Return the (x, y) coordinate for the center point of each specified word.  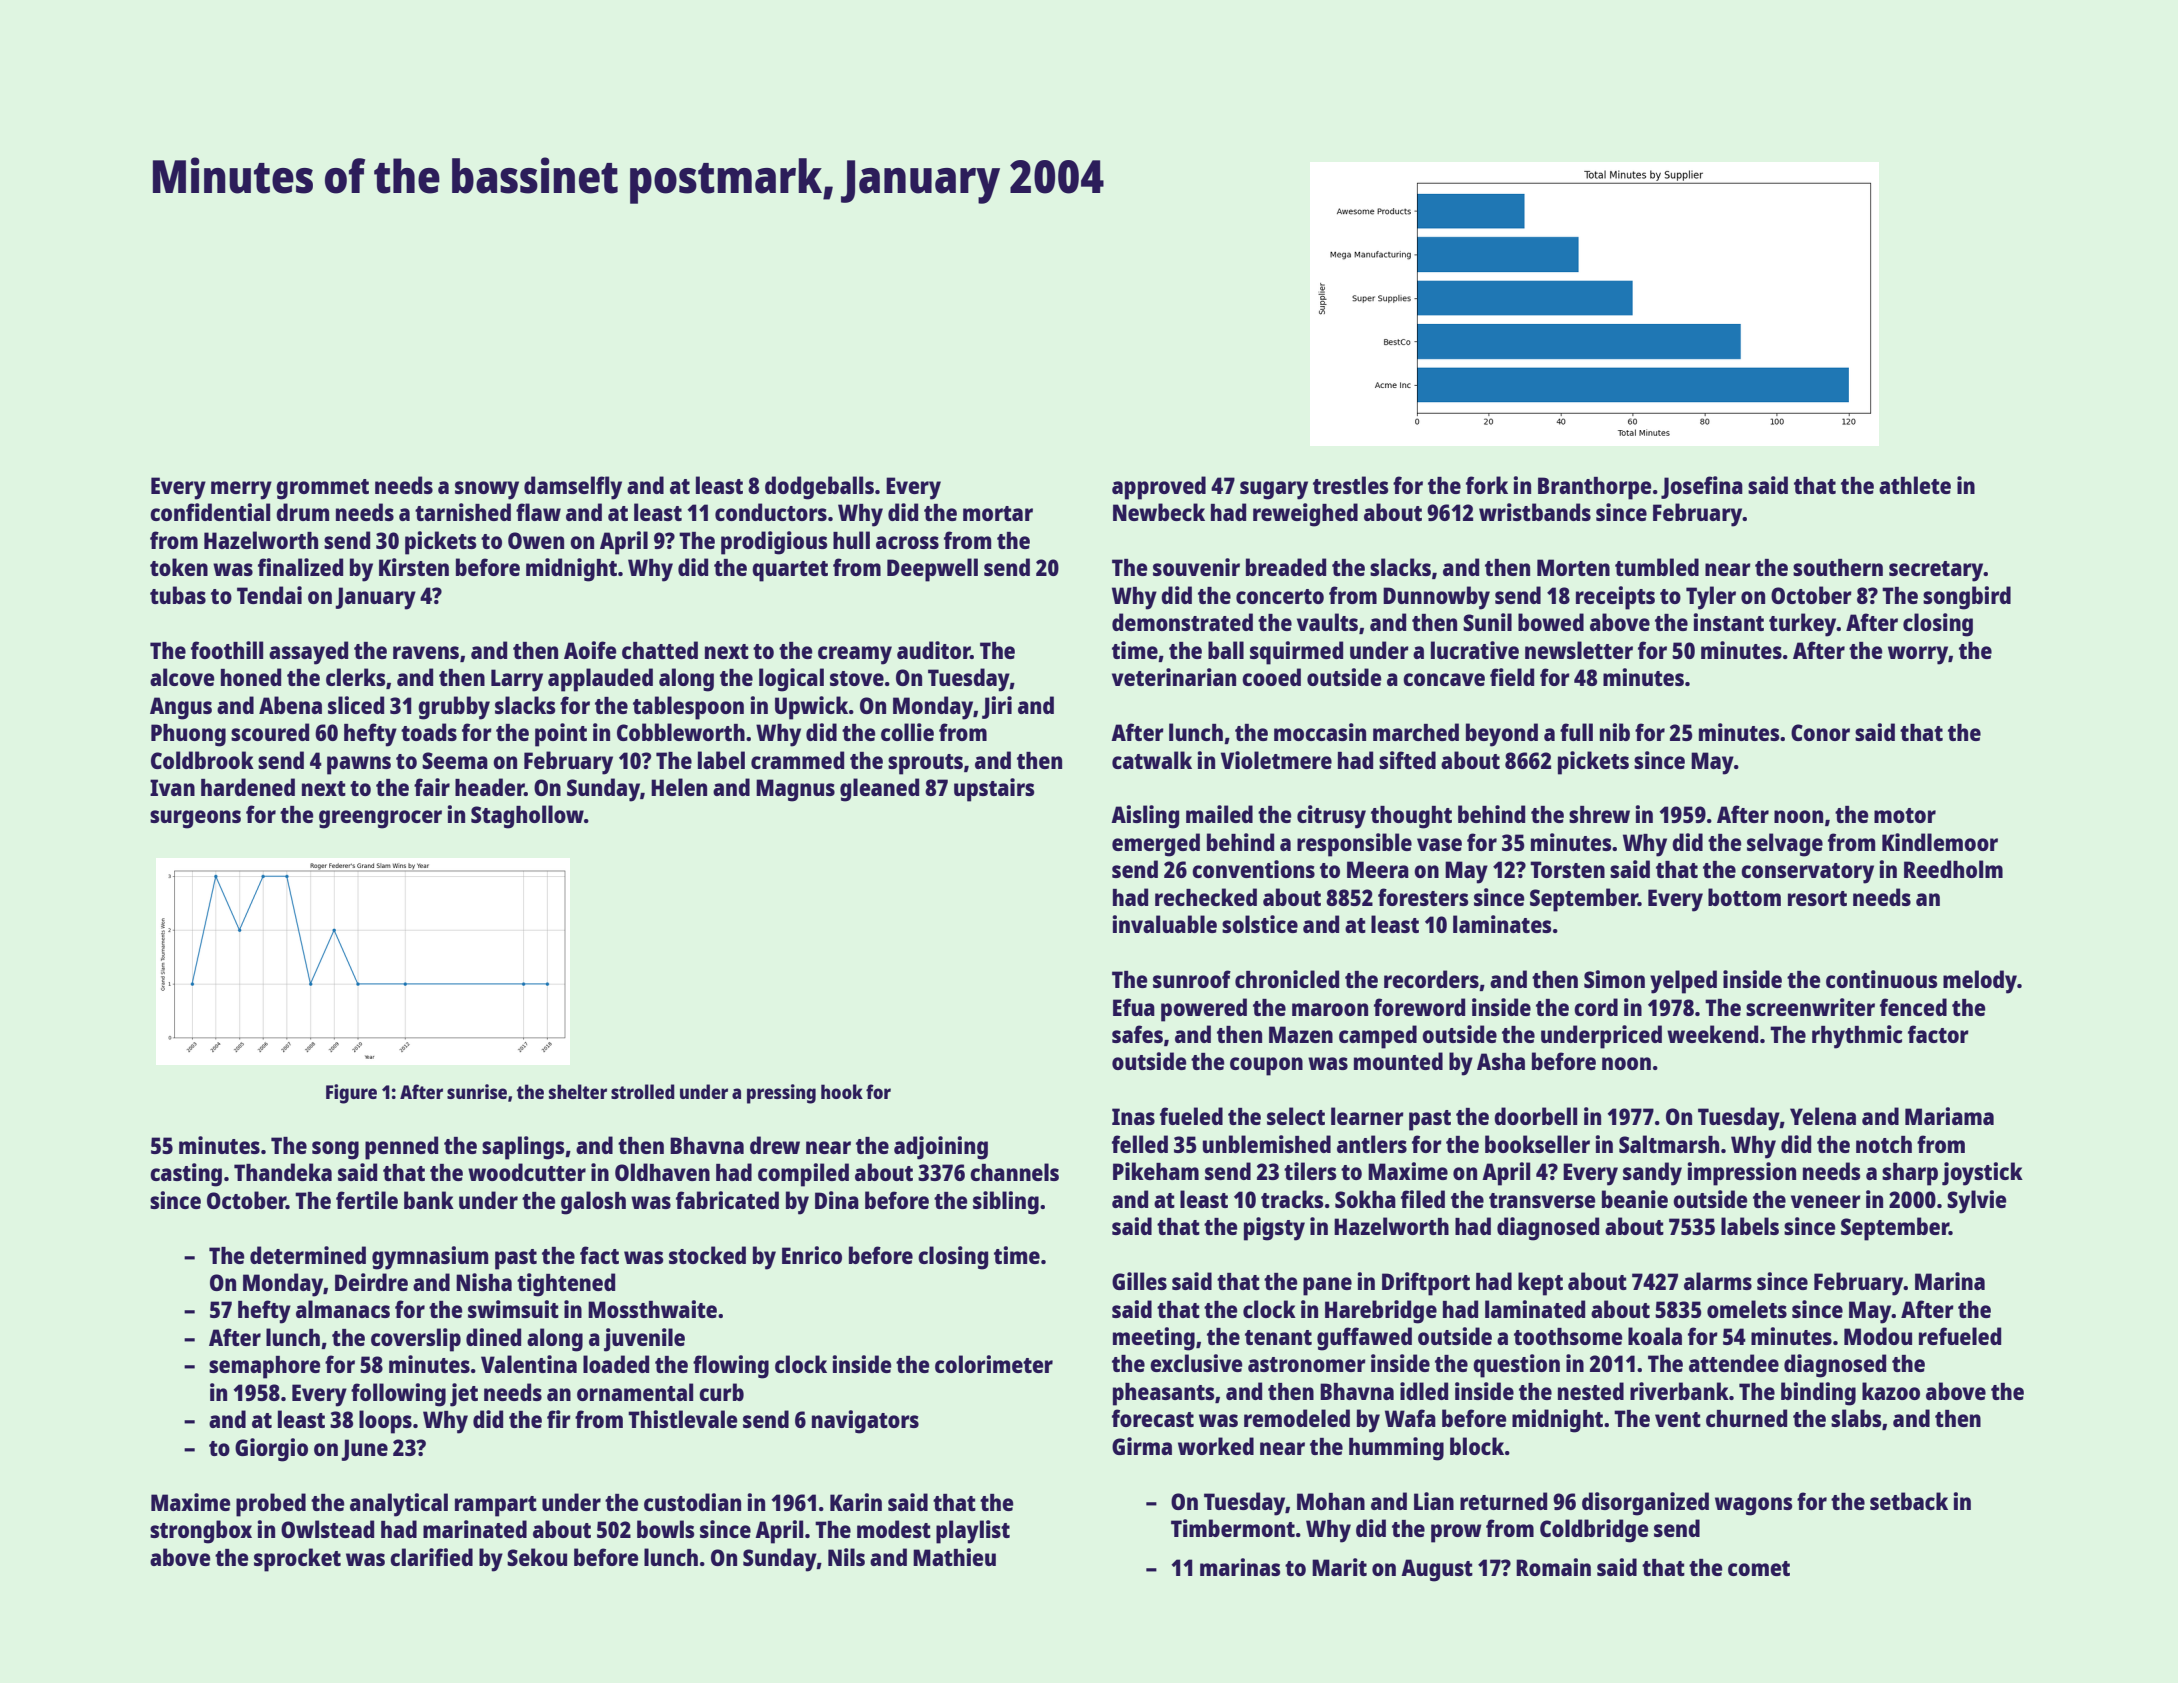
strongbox (201, 1532)
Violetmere (1276, 760)
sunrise (477, 1091)
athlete (1915, 485)
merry (241, 490)
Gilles (1139, 1281)
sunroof (1192, 979)
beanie (1635, 1199)
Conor (1820, 732)
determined (308, 1255)
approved (1159, 488)
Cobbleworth (681, 732)
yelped (1683, 982)
